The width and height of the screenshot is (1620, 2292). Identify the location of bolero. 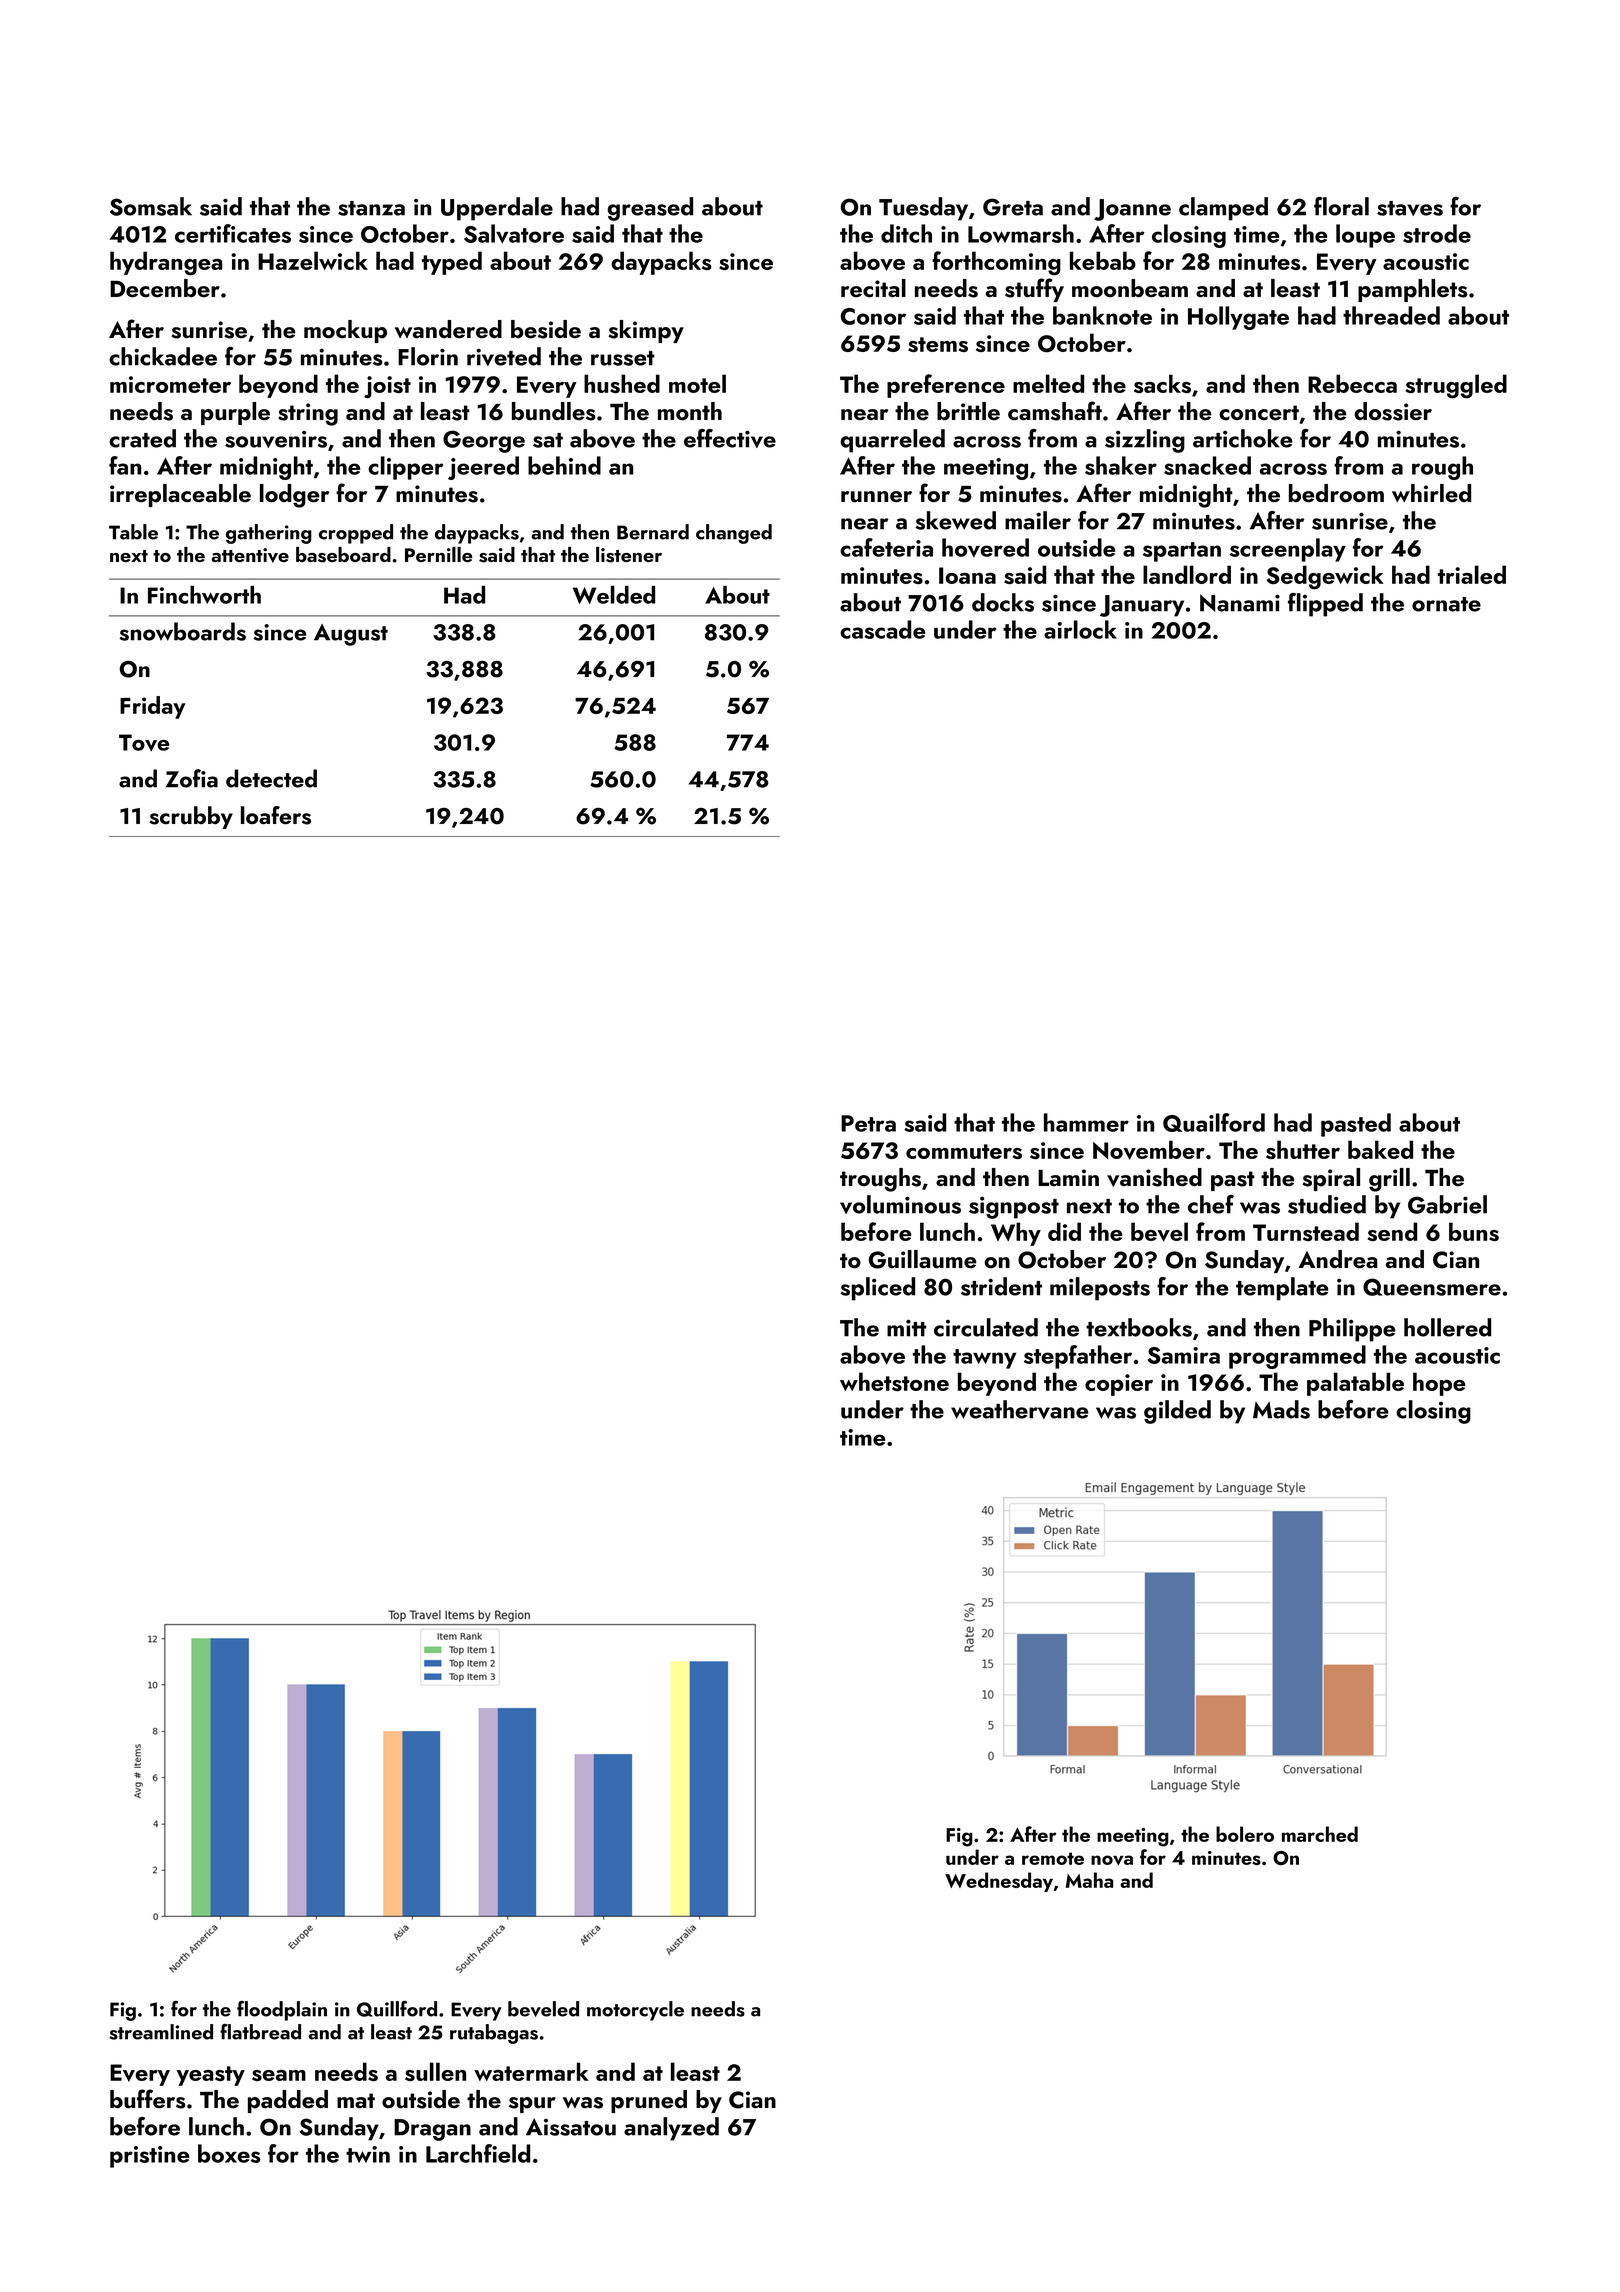
(1245, 1834).
